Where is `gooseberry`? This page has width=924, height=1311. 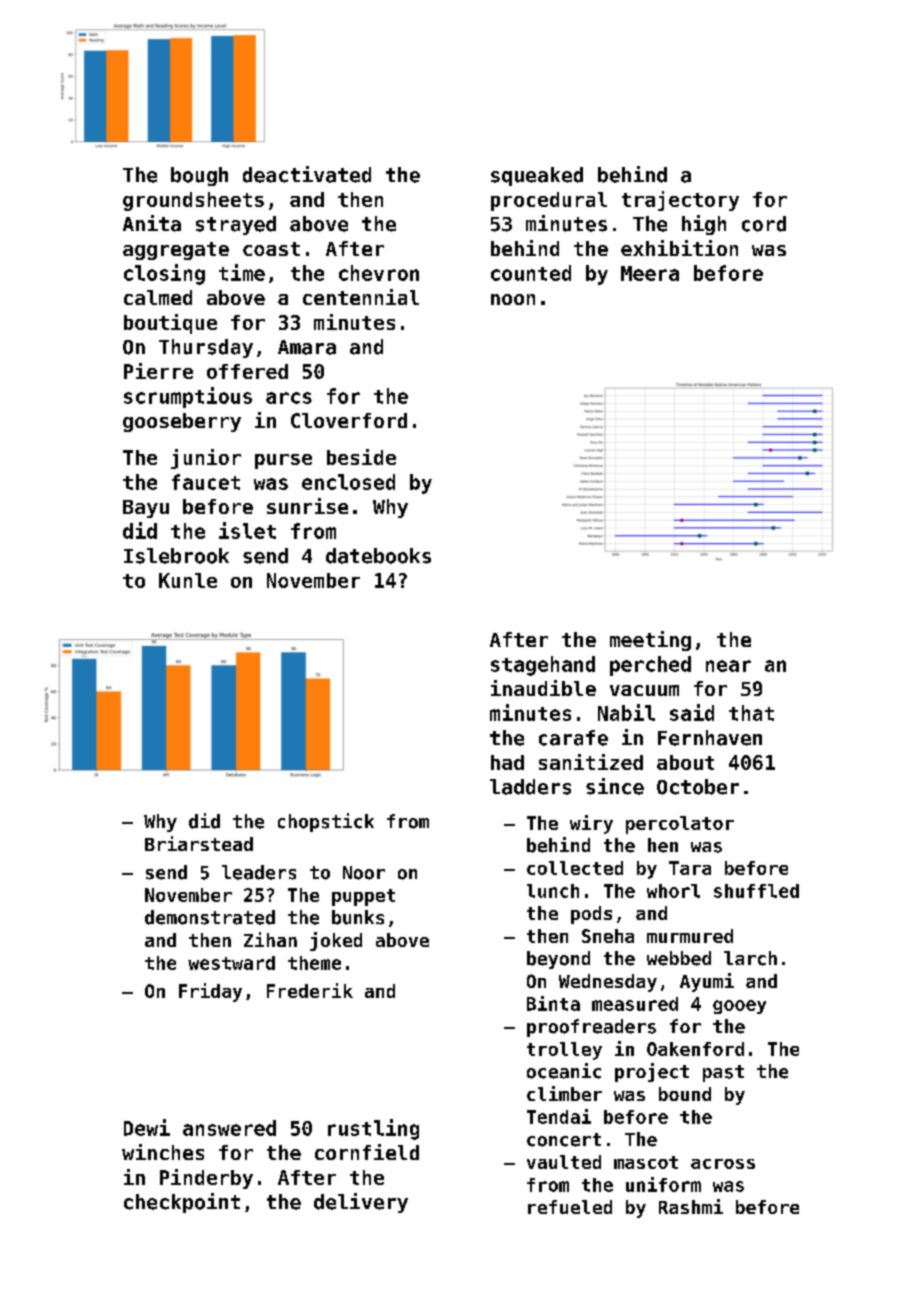
gooseberry is located at coordinates (182, 422).
